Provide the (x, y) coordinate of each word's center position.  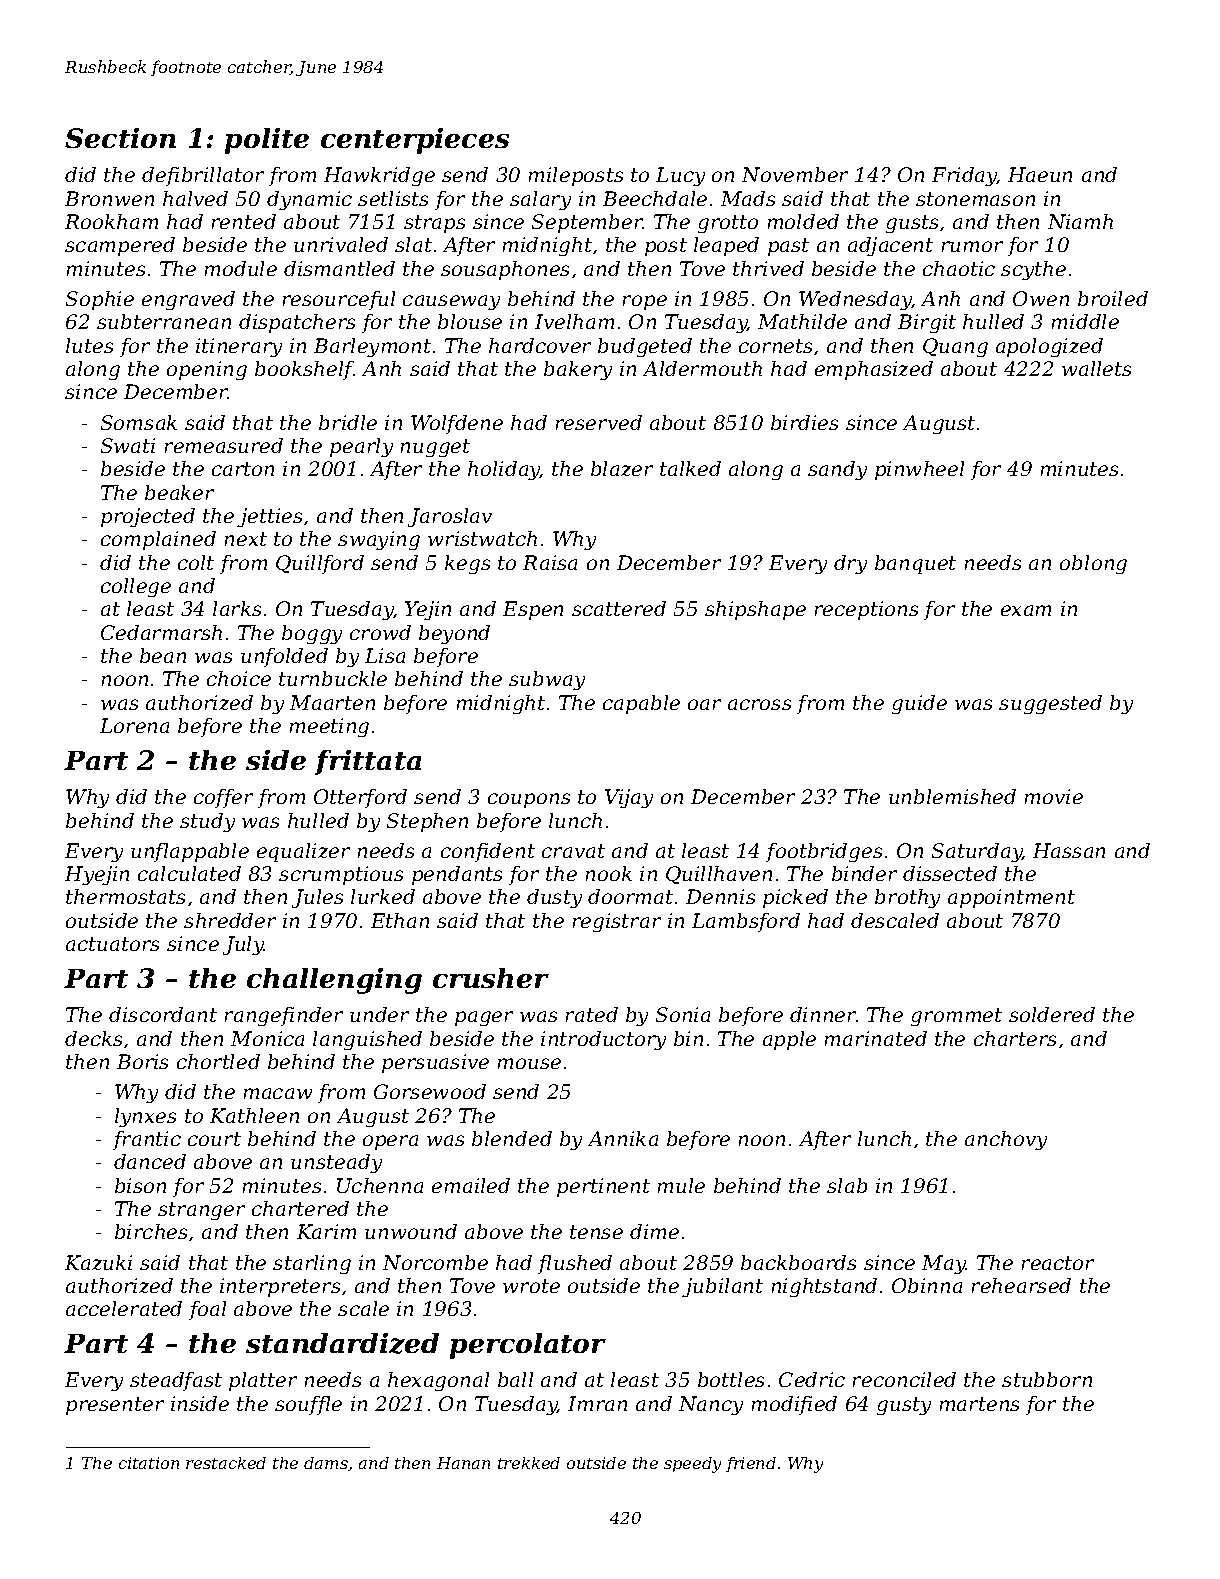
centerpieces (415, 141)
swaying (379, 540)
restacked (226, 1463)
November (795, 174)
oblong (1093, 564)
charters (1015, 1038)
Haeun (1040, 174)
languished (367, 1040)
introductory (603, 1040)
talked (690, 468)
